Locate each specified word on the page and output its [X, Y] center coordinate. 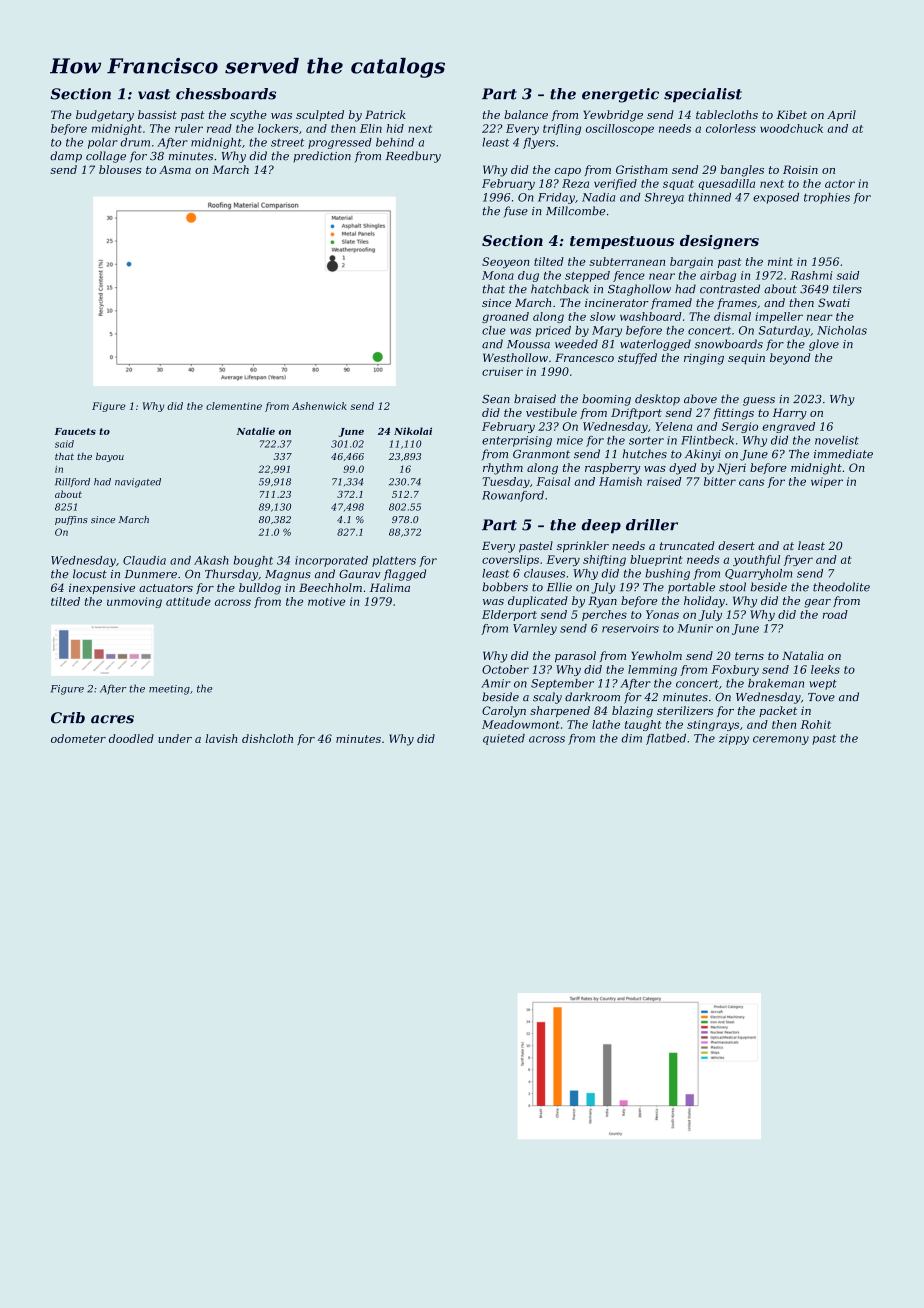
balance [526, 114]
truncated [687, 545]
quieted [504, 739]
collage [106, 157]
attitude [188, 601]
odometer [78, 738]
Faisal [553, 481]
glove [824, 345]
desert [736, 545]
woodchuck [791, 128]
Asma [175, 170]
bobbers [505, 587]
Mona [498, 275]
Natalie [255, 431]
